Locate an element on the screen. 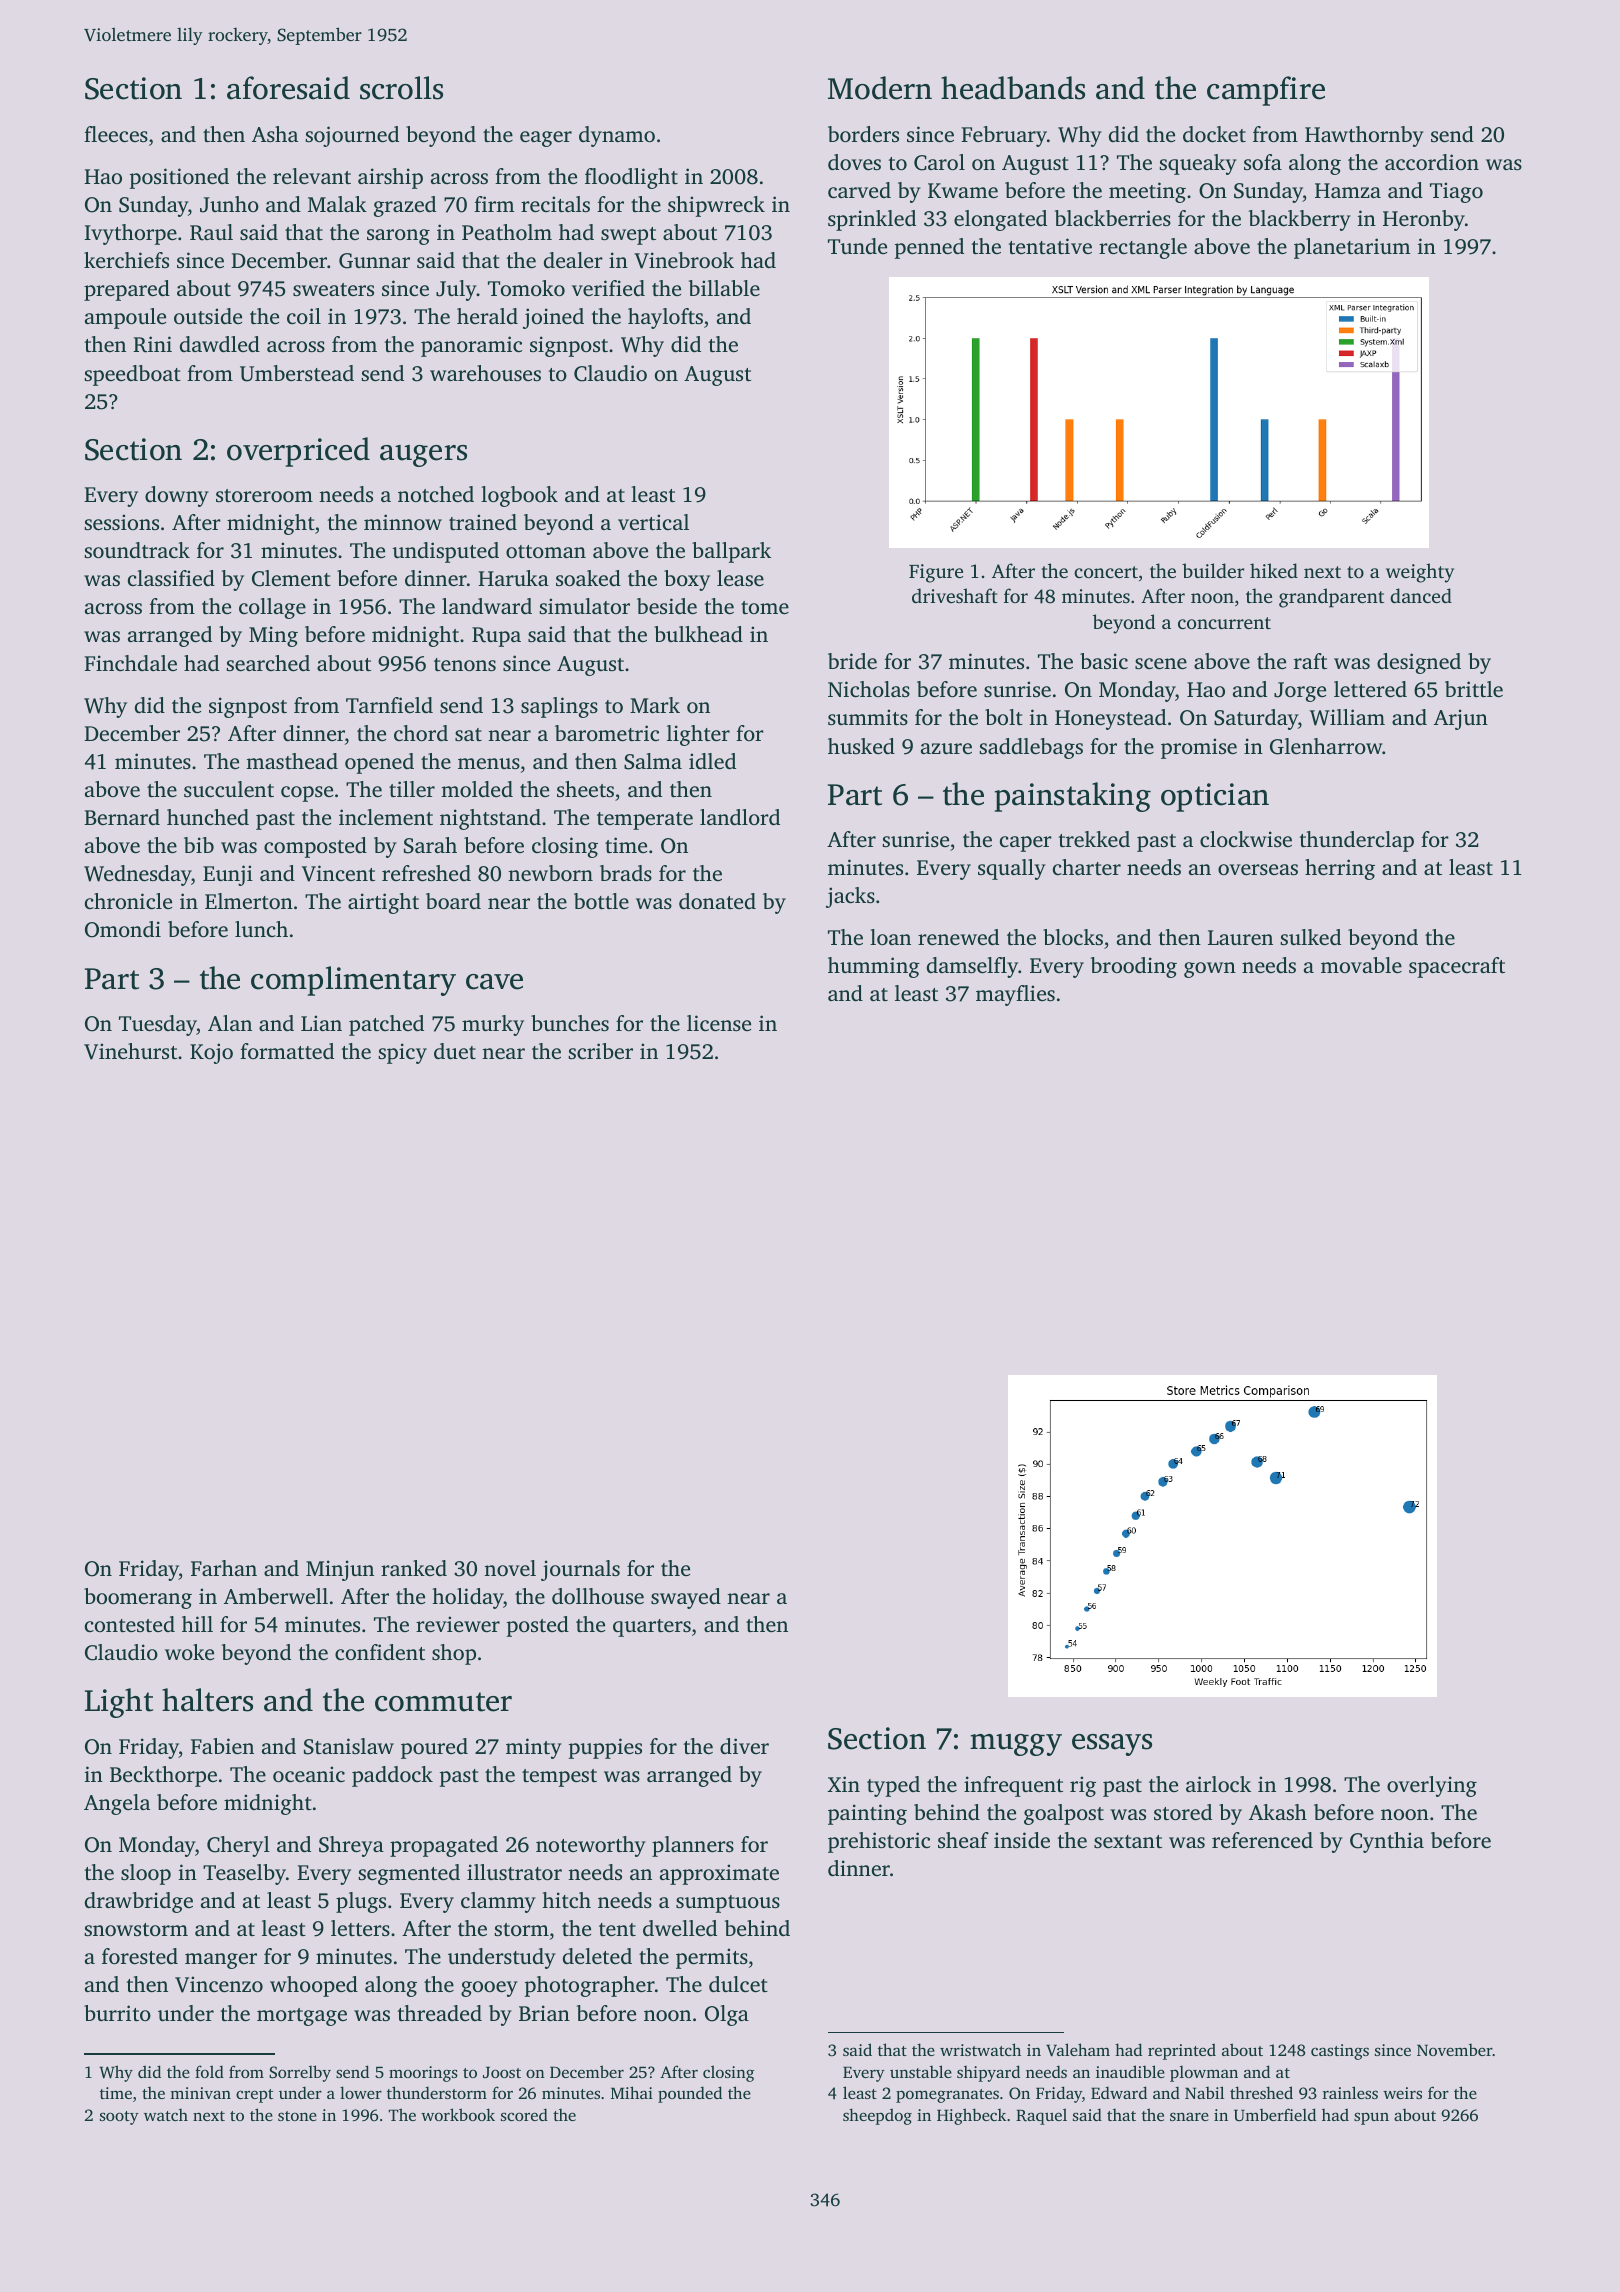 The image size is (1620, 2292). license is located at coordinates (719, 1023).
